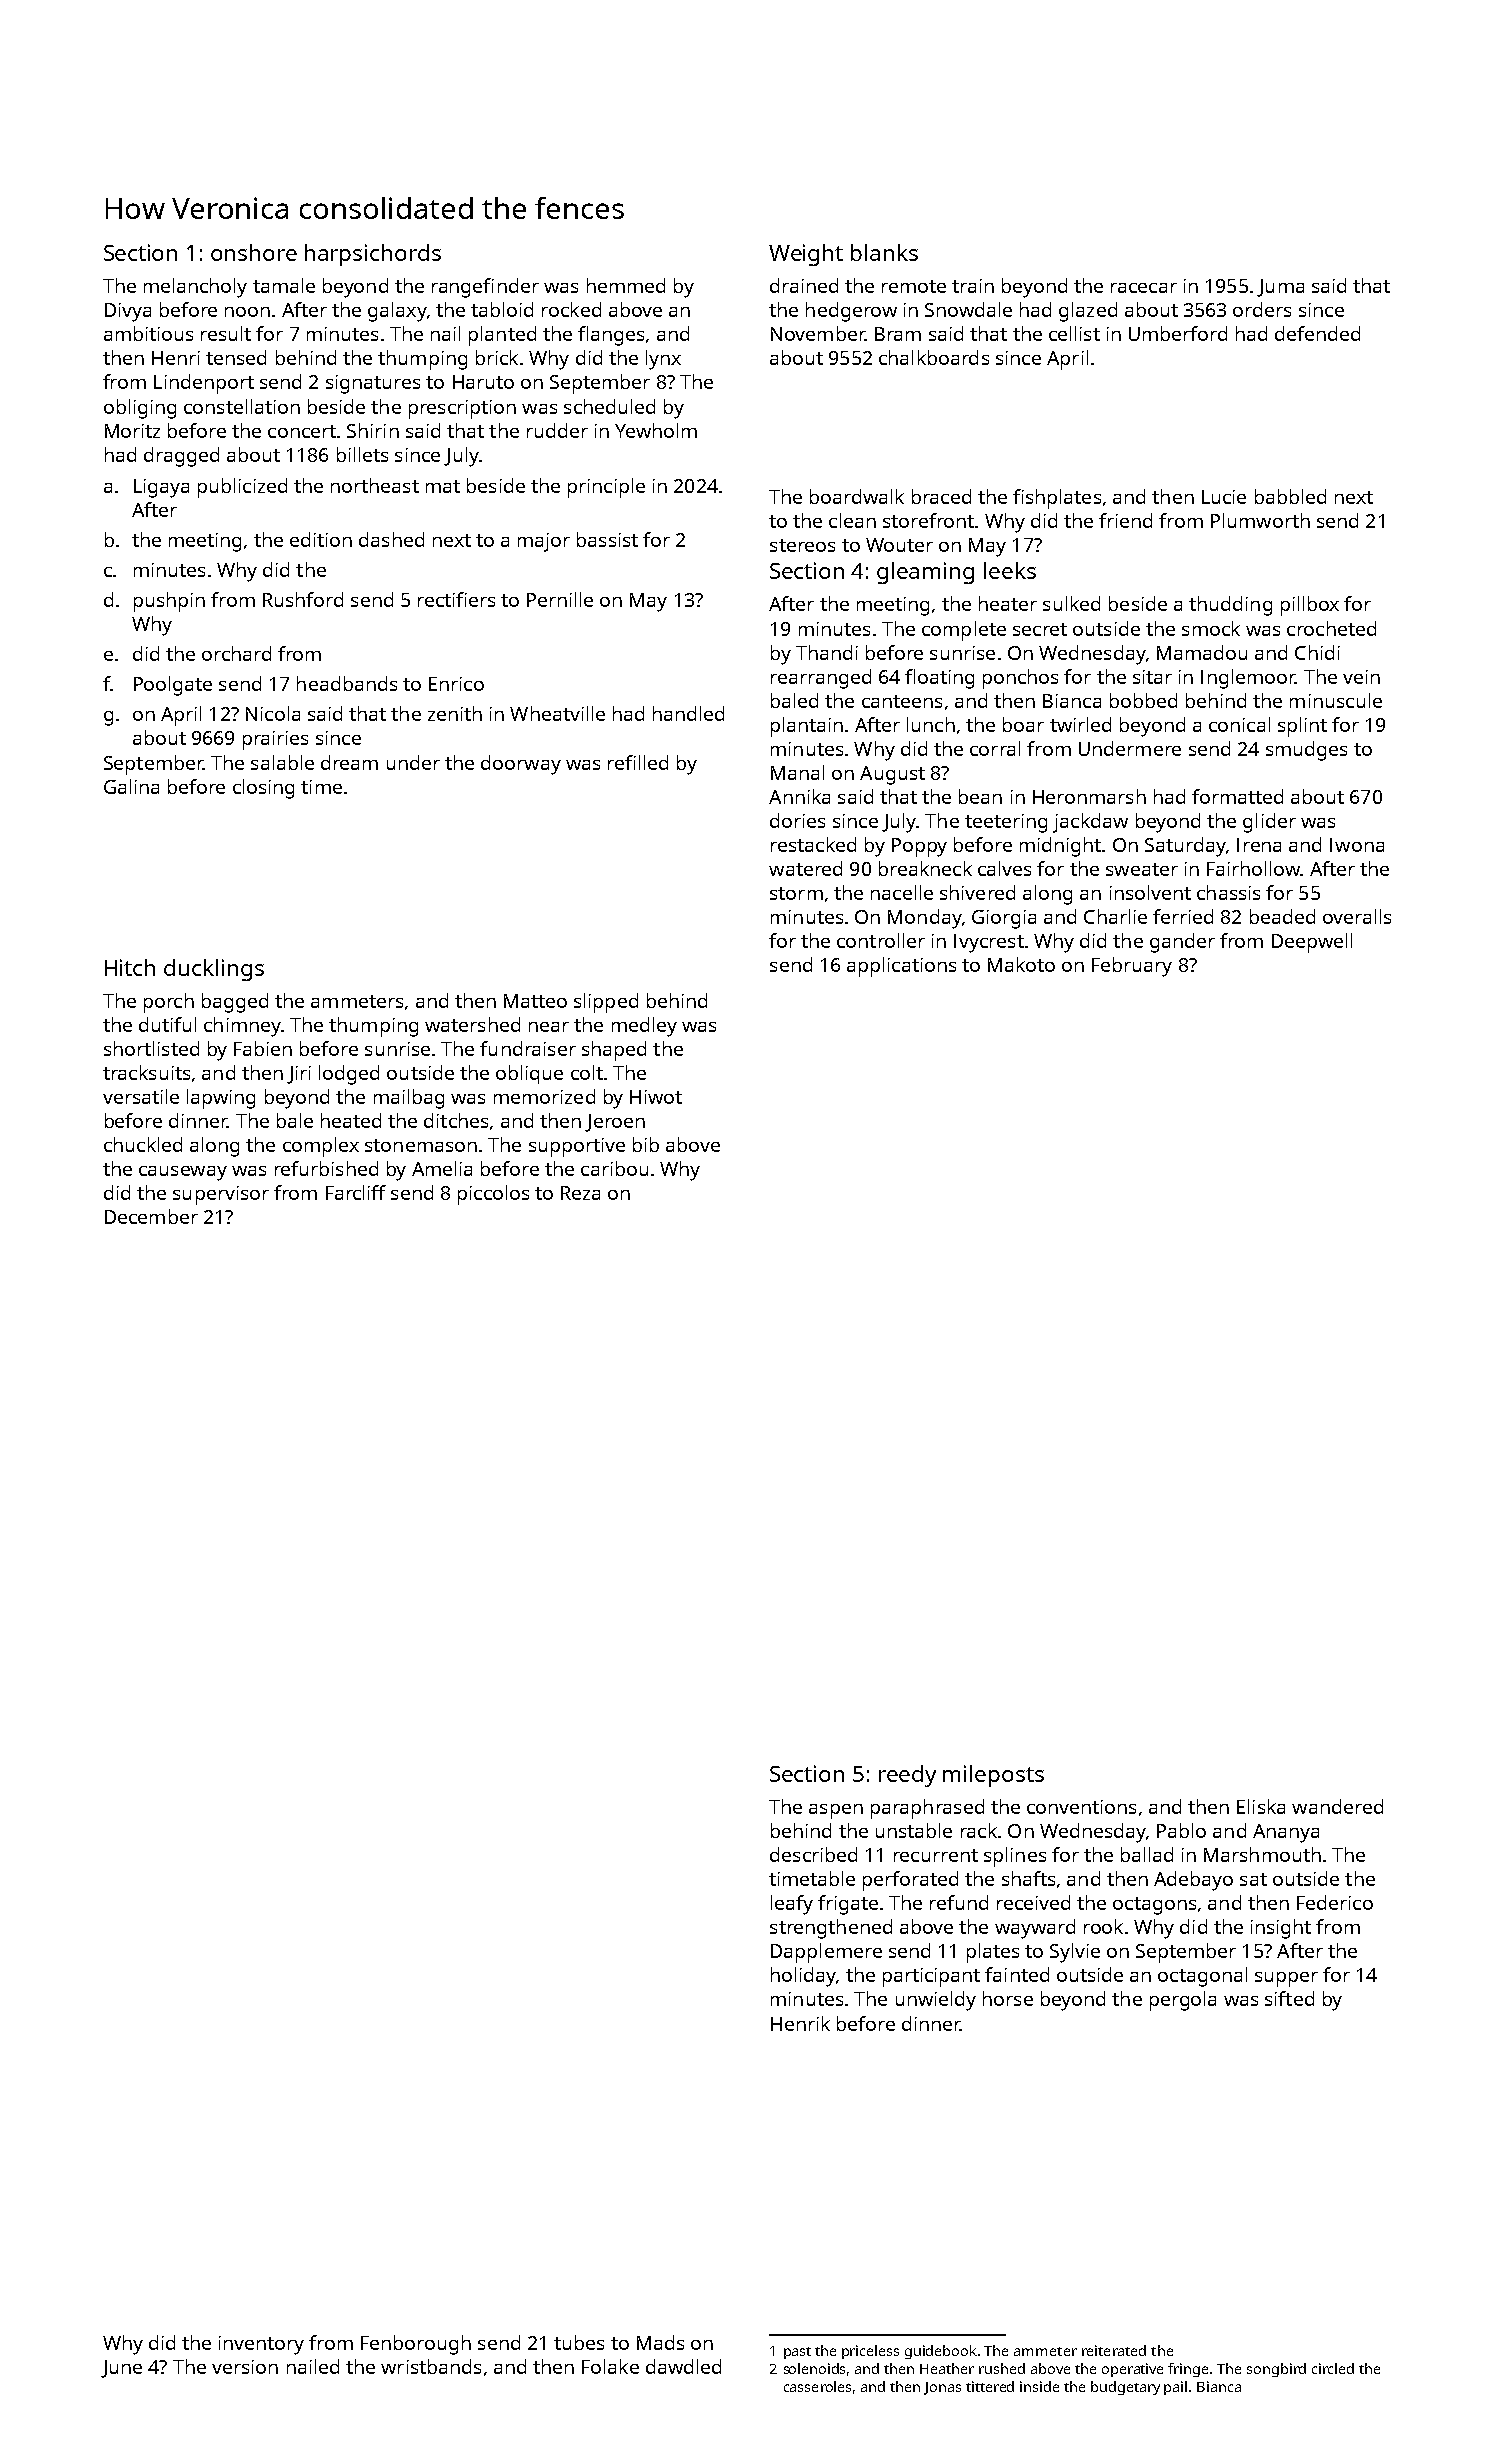 This page has height=2464, width=1496. Describe the element at coordinates (151, 1216) in the page. I see `December` at that location.
